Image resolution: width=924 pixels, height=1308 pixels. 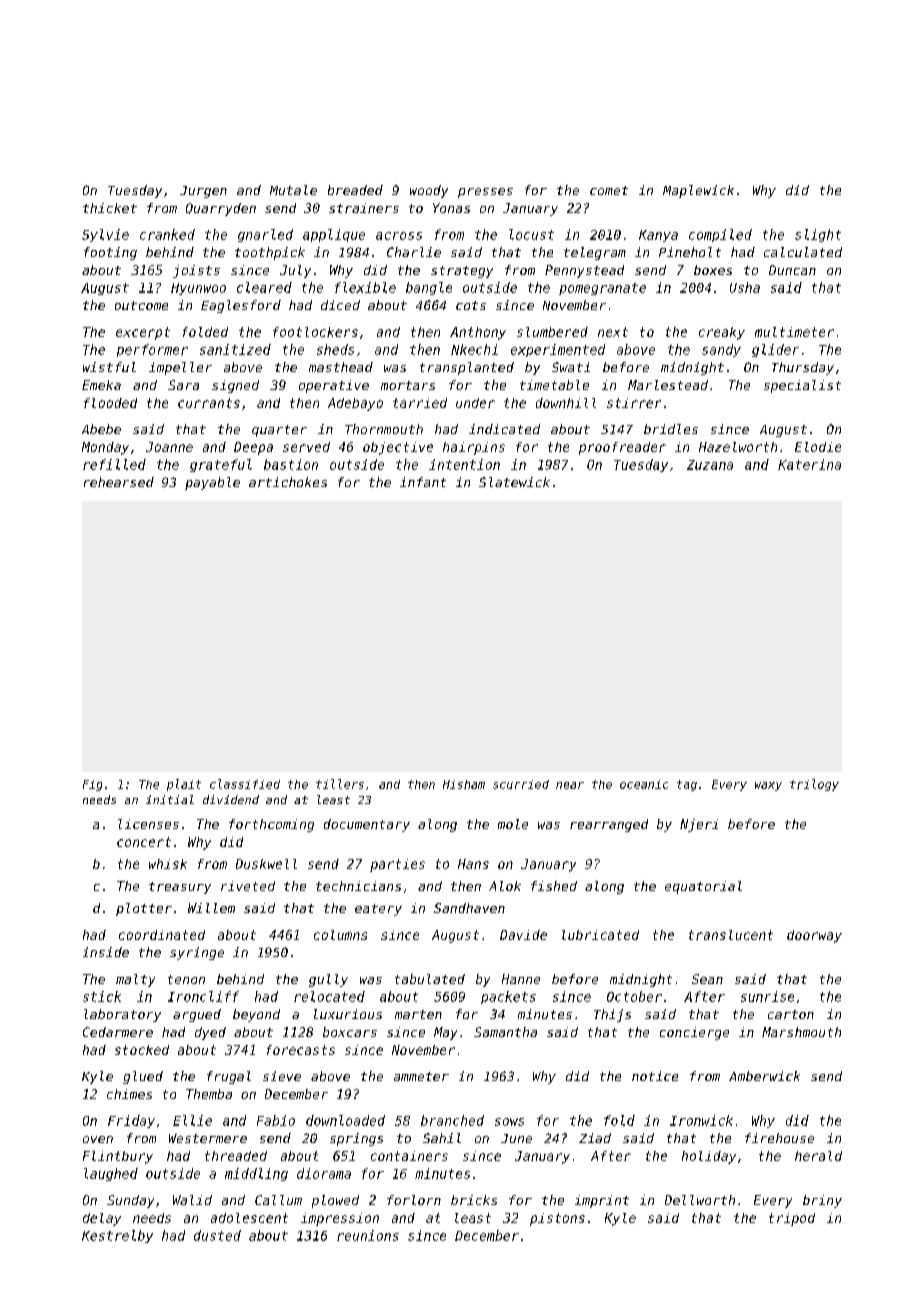 I want to click on equatorial, so click(x=703, y=887).
